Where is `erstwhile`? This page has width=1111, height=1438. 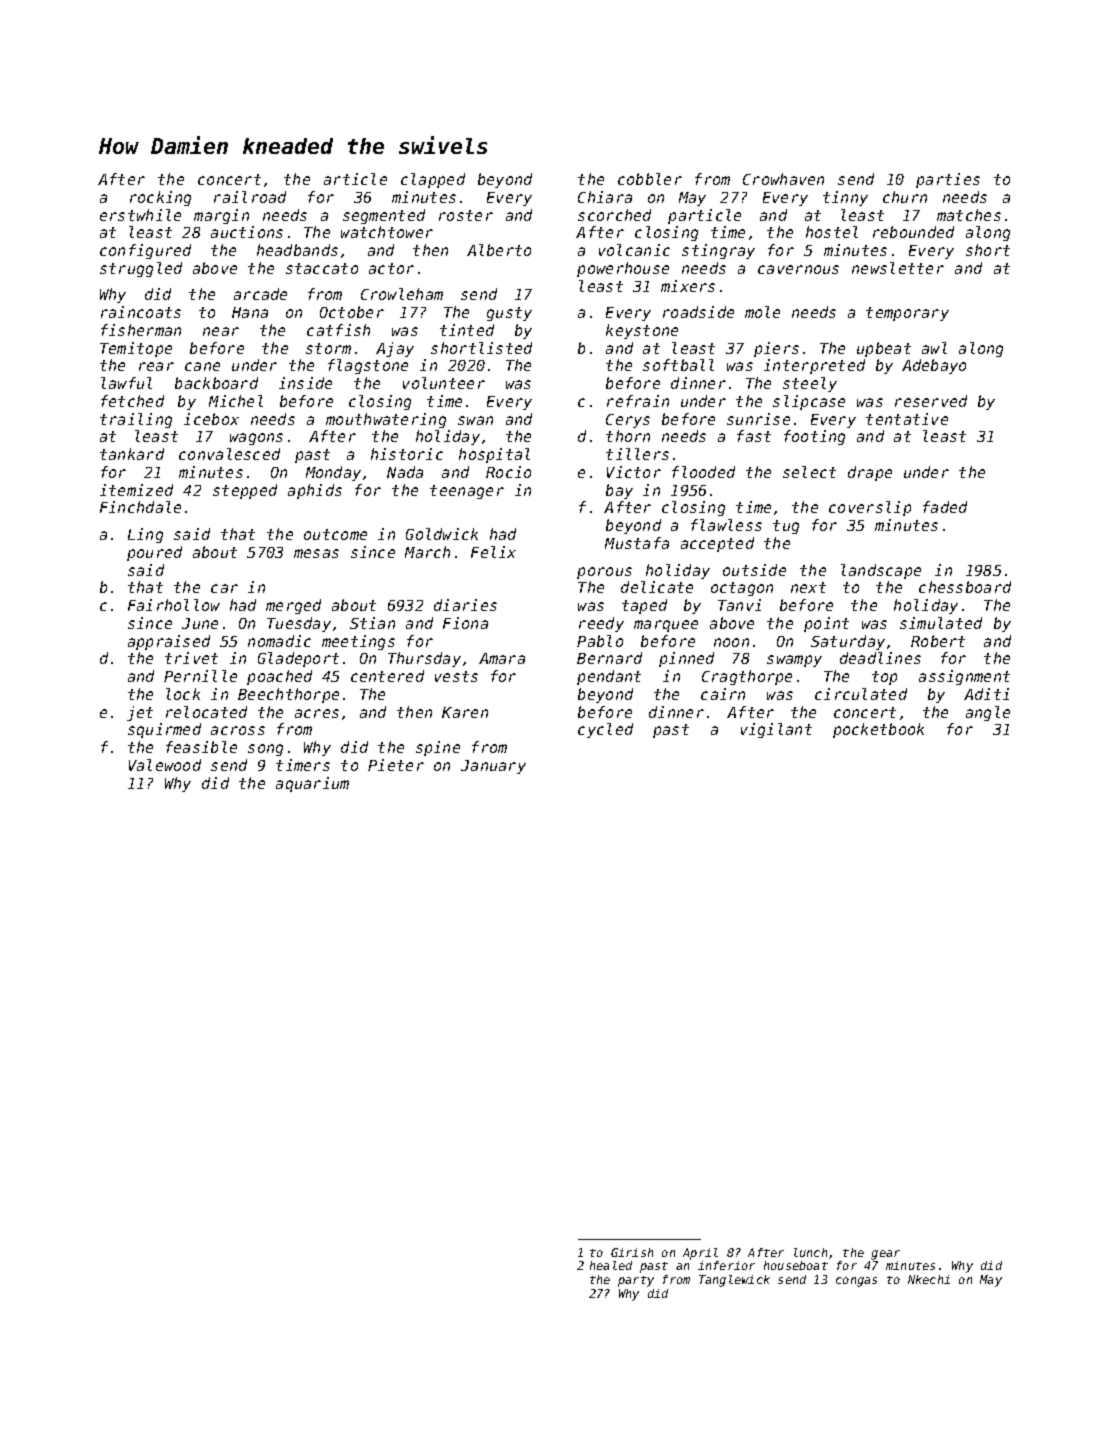 erstwhile is located at coordinates (140, 215).
